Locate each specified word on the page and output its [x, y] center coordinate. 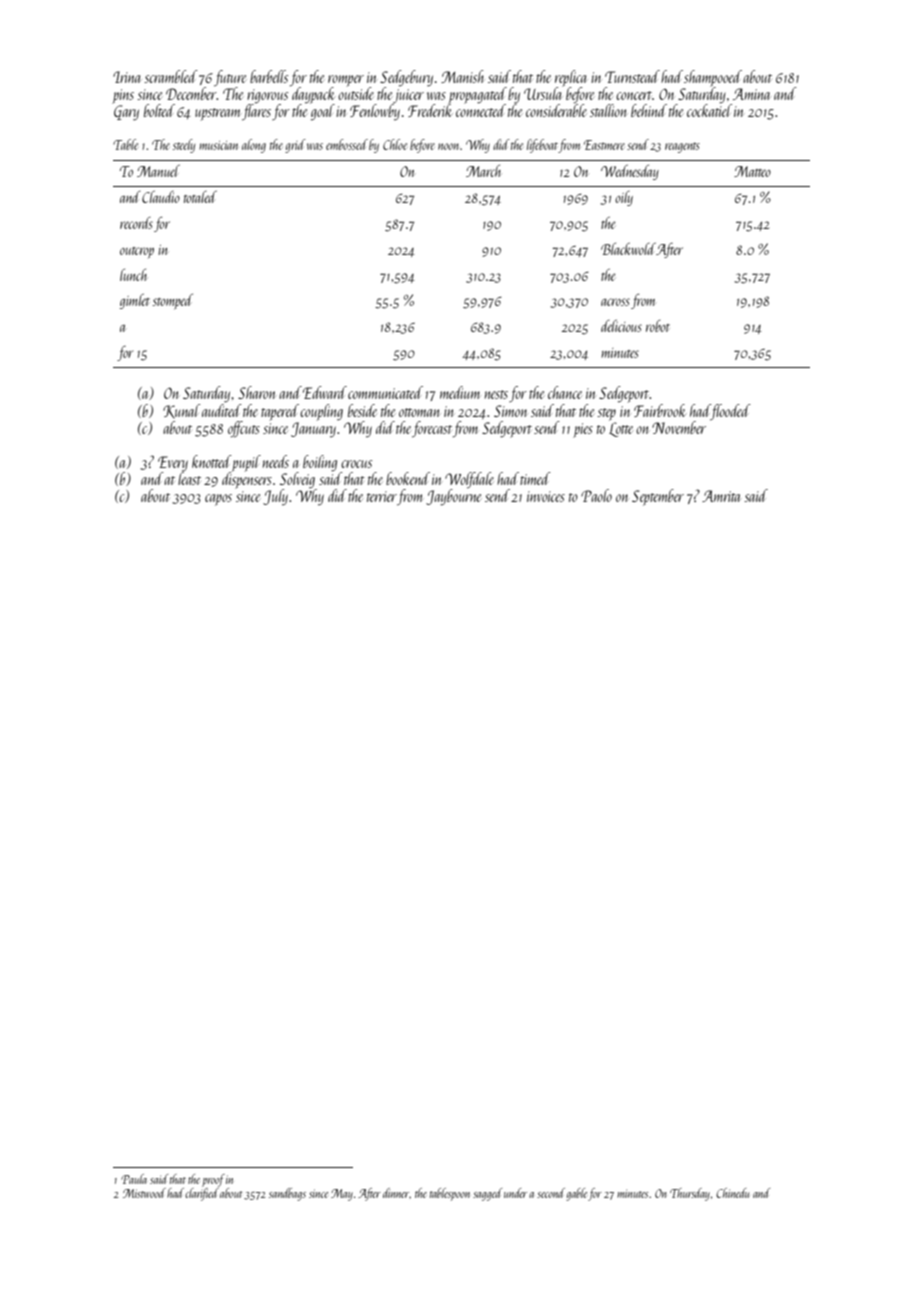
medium [460, 392]
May [342, 1195]
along [254, 146]
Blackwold [628, 249]
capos [218, 500]
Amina [751, 94]
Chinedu [732, 1193]
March [483, 171]
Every [173, 463]
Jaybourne [453, 497]
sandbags [287, 1194]
